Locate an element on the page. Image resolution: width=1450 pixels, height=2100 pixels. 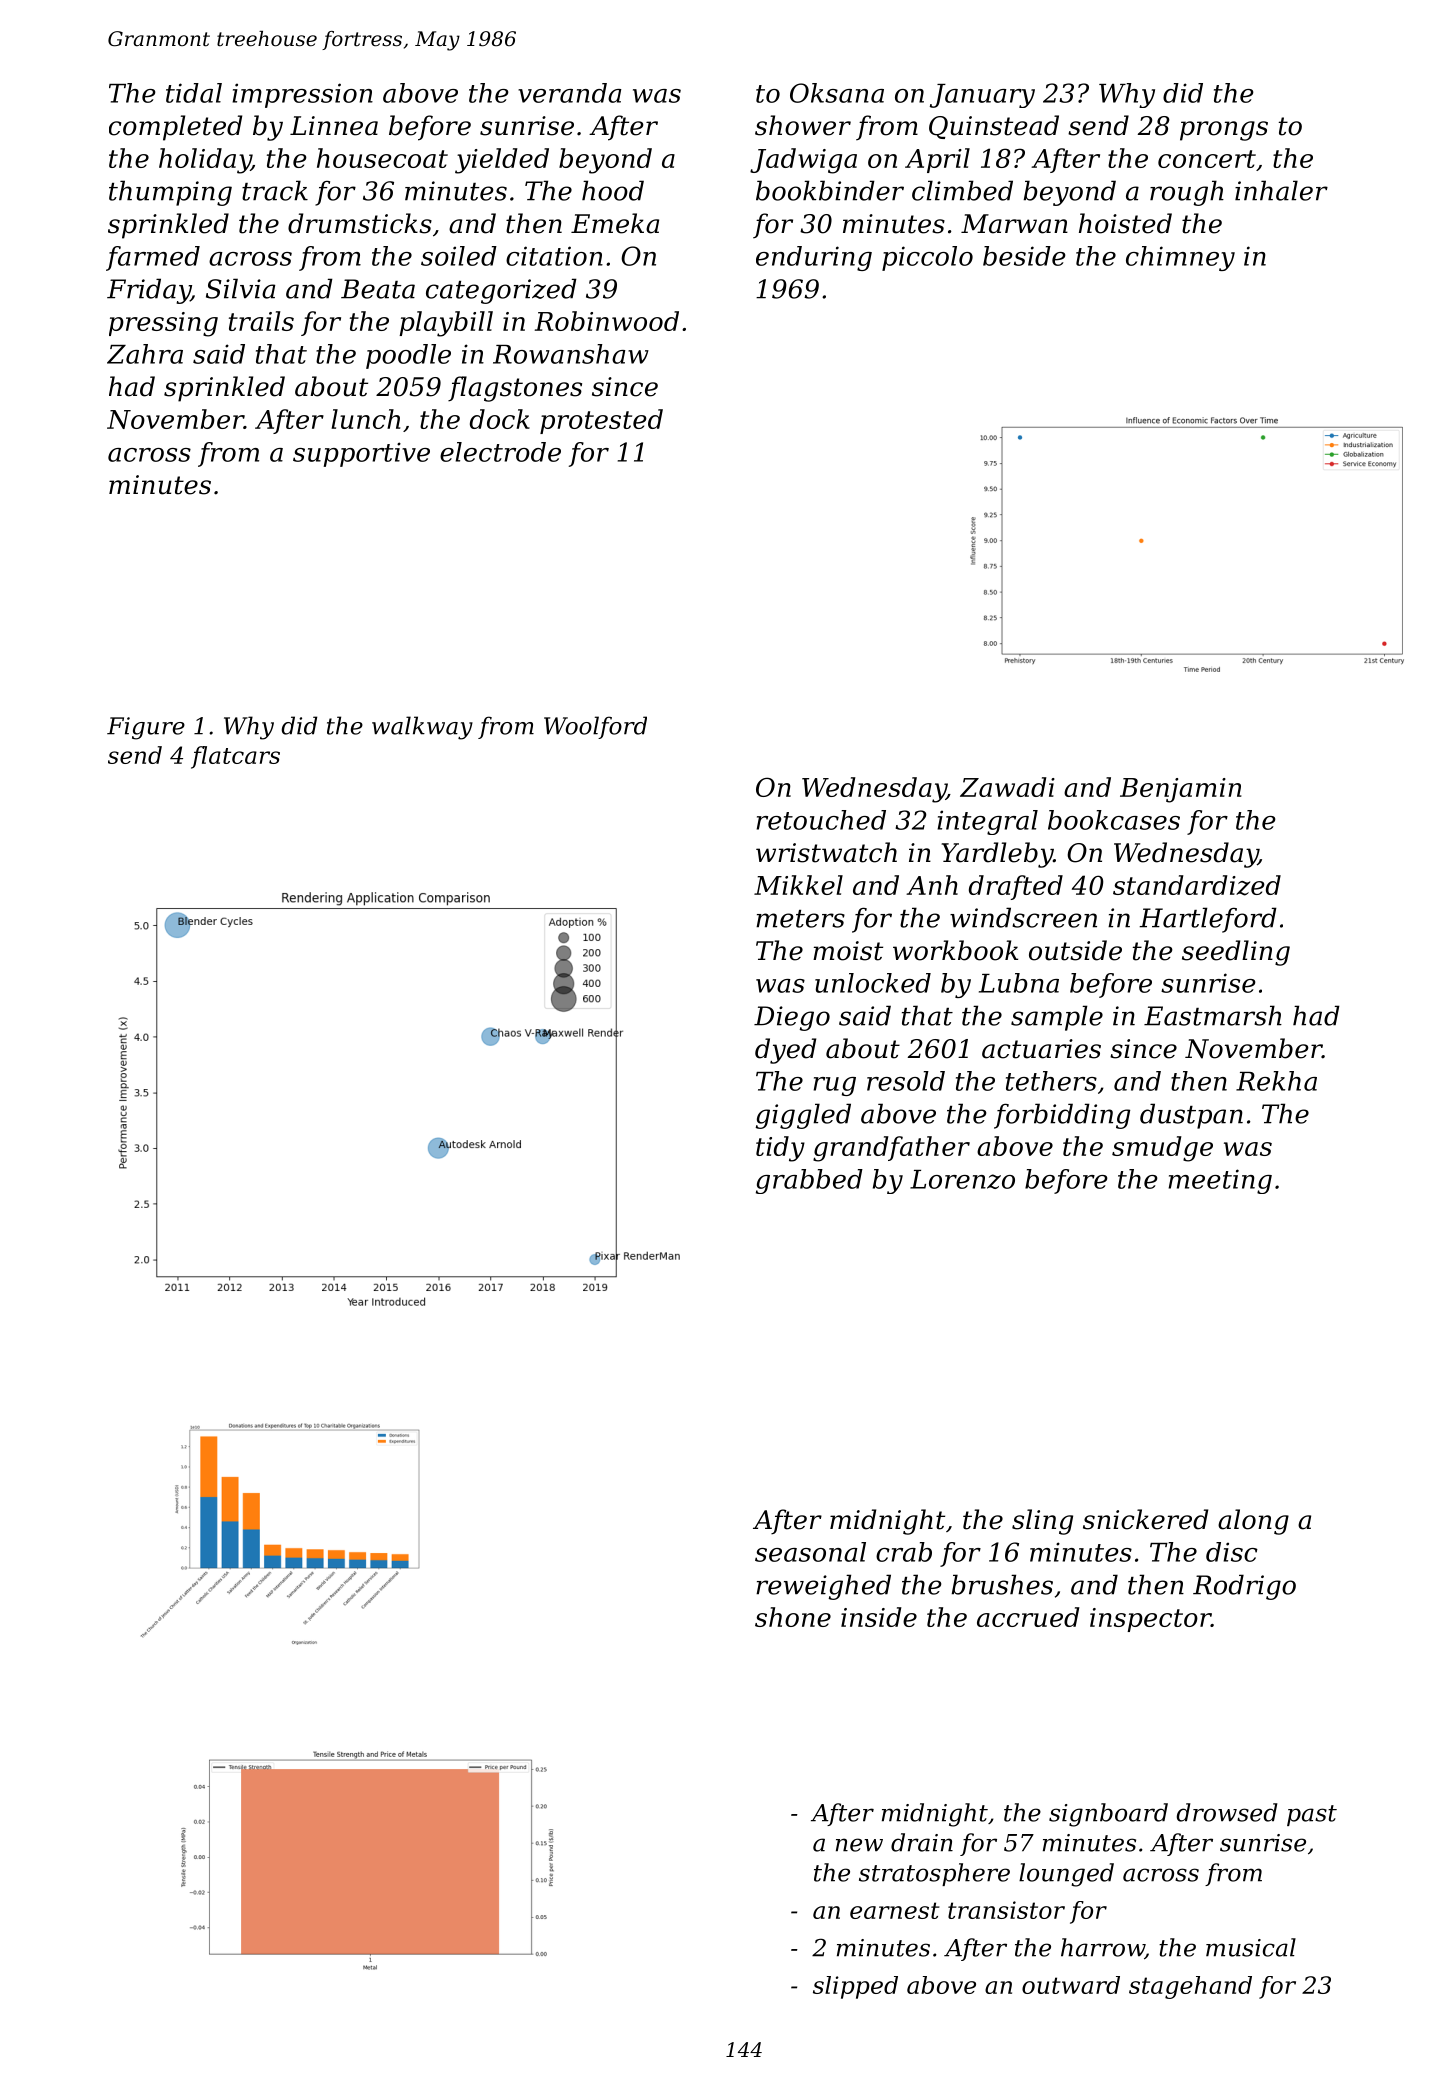
meeting is located at coordinates (1220, 1181).
